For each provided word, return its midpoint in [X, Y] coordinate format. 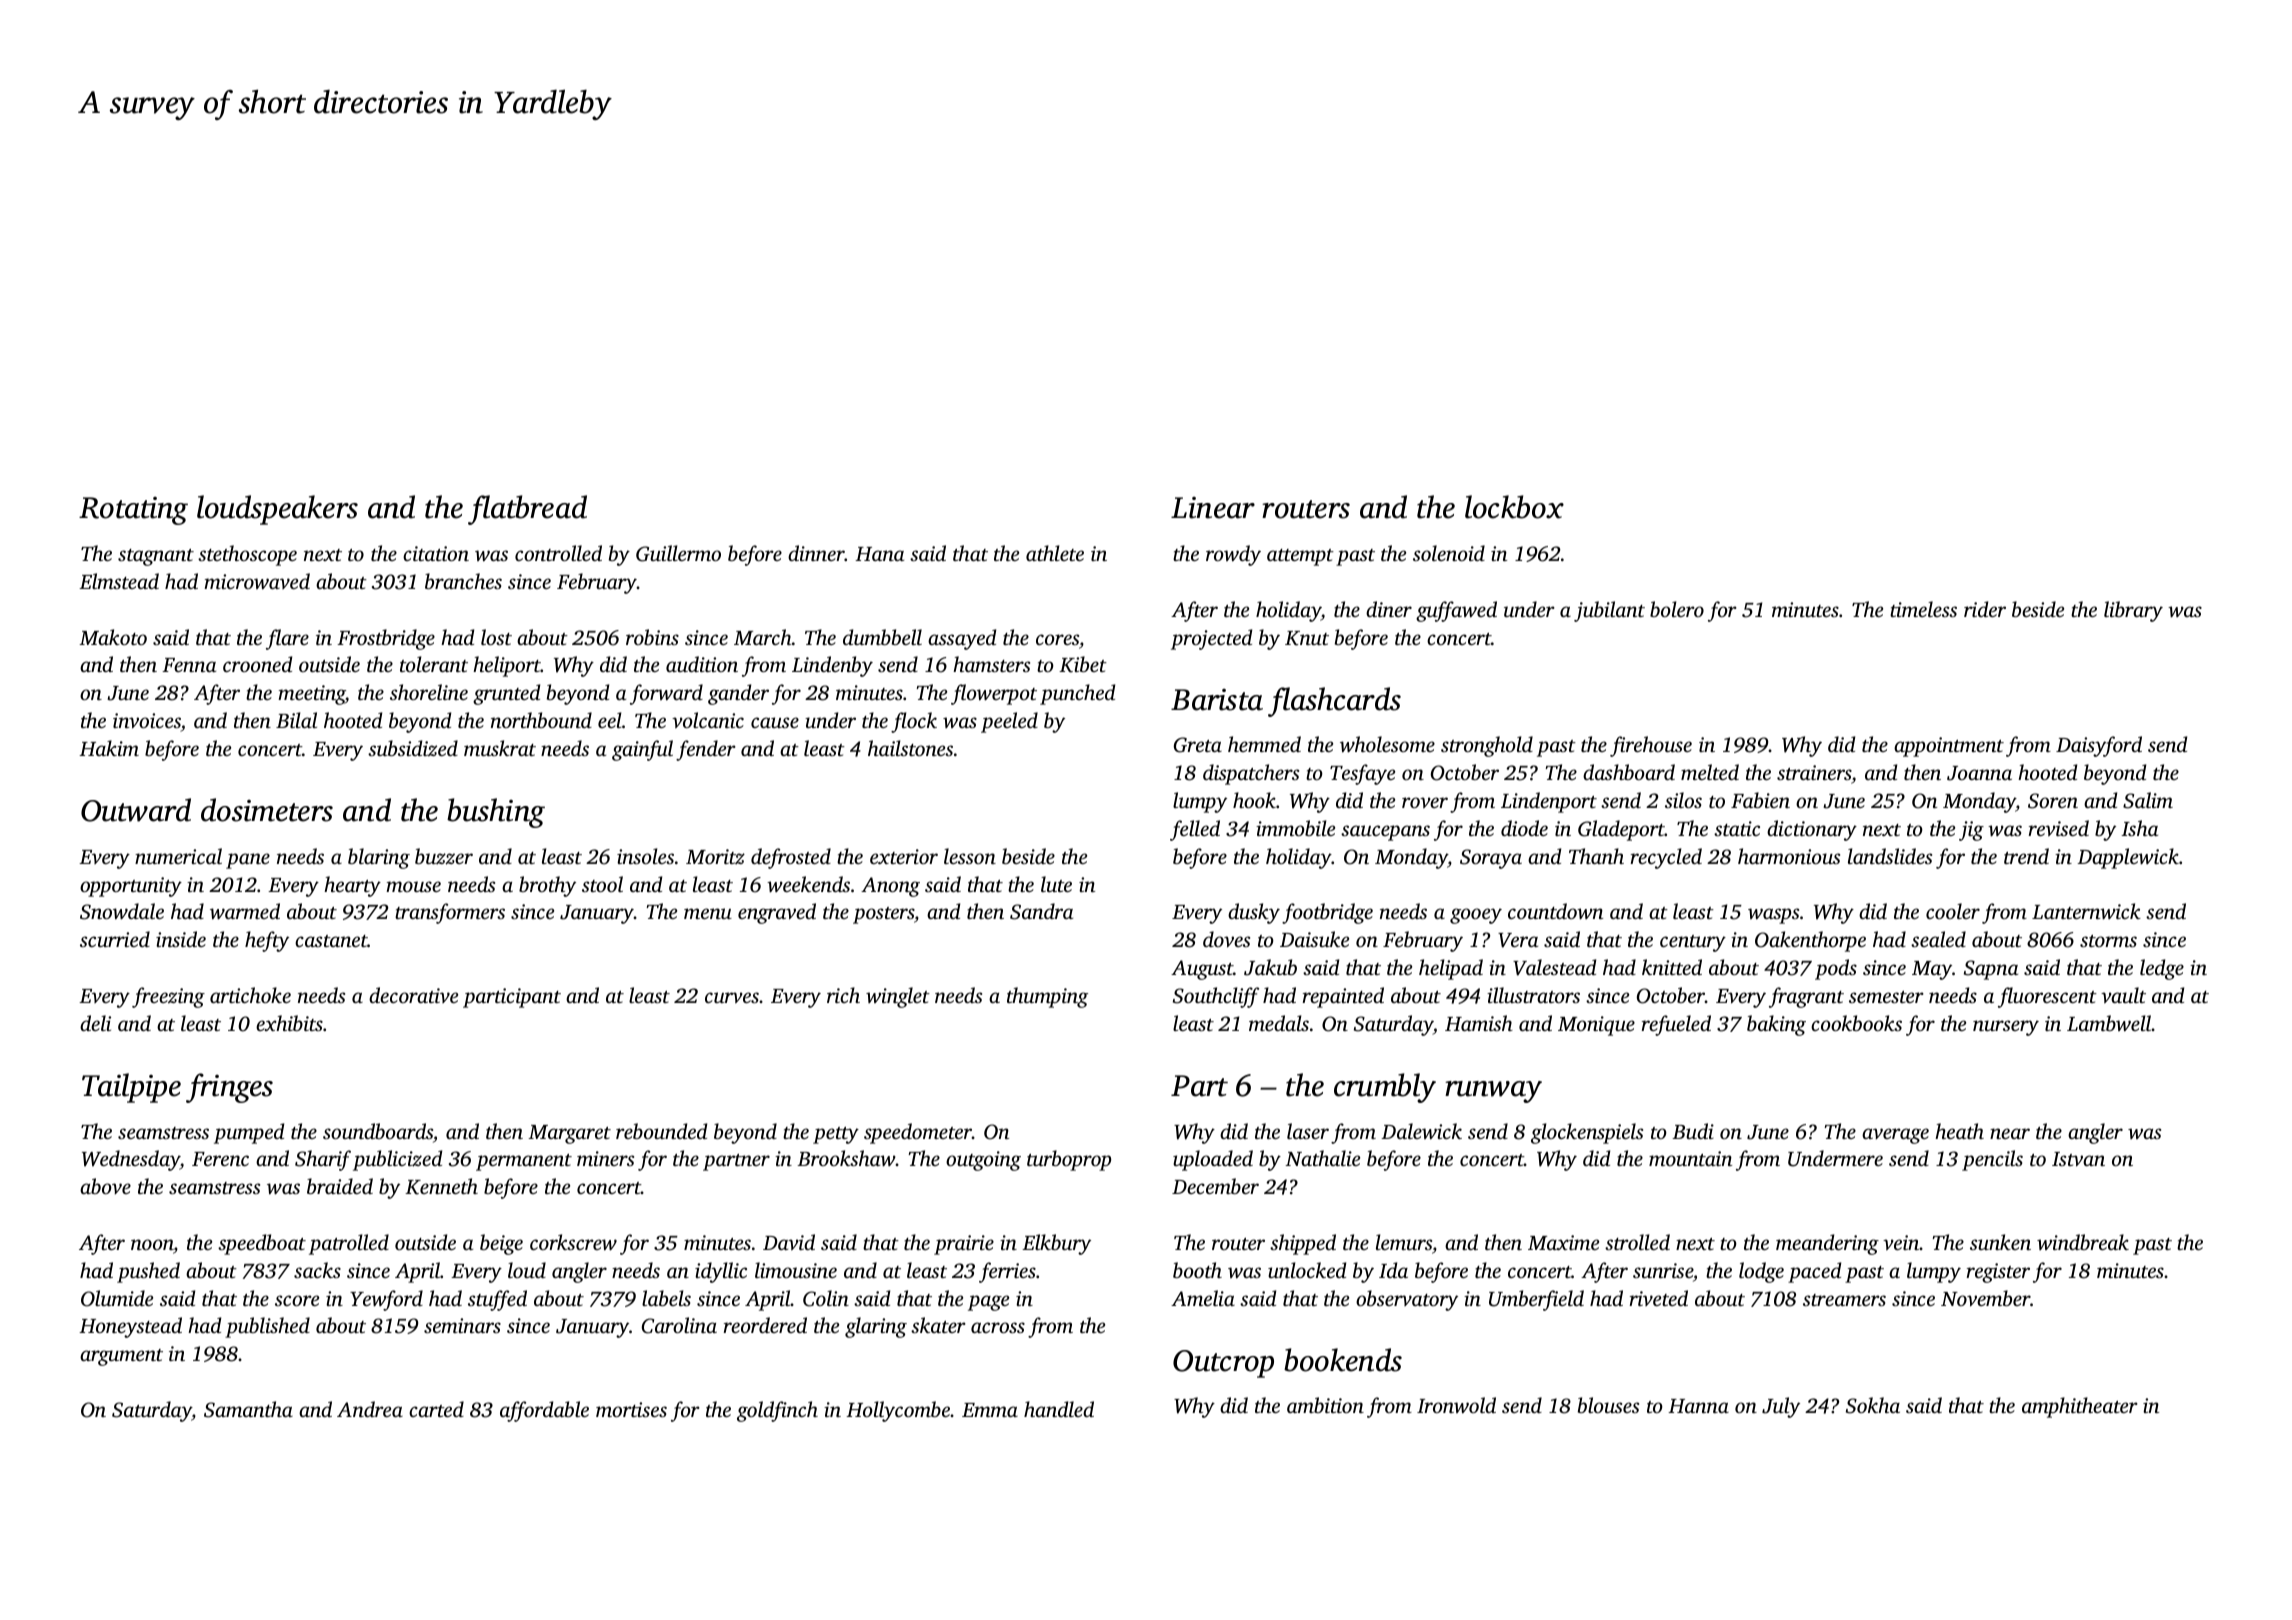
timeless [1923, 609]
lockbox [1514, 507]
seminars [462, 1325]
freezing [168, 997]
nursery [2006, 1028]
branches [463, 581]
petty [836, 1135]
